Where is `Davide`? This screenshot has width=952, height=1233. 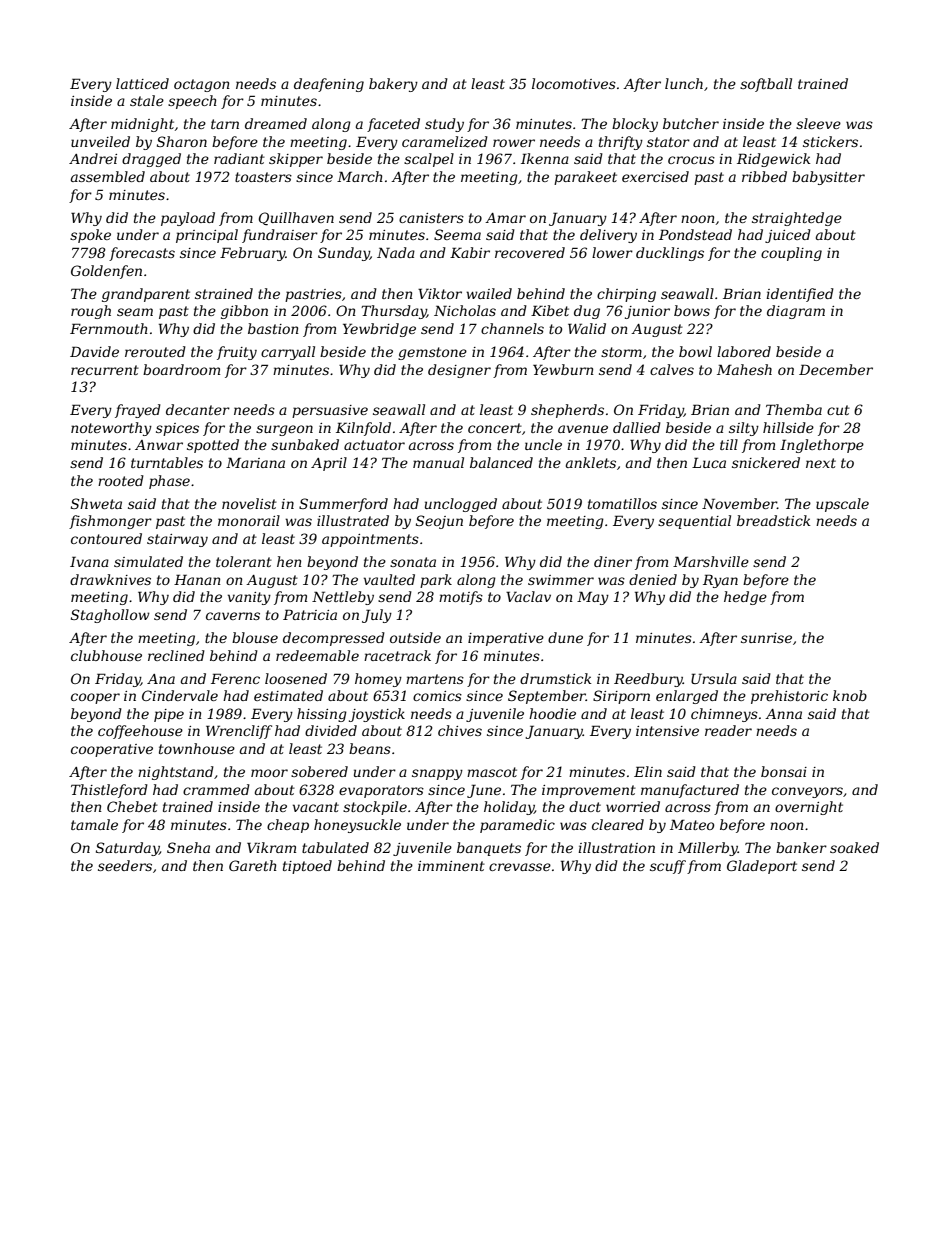
Davide is located at coordinates (94, 351).
